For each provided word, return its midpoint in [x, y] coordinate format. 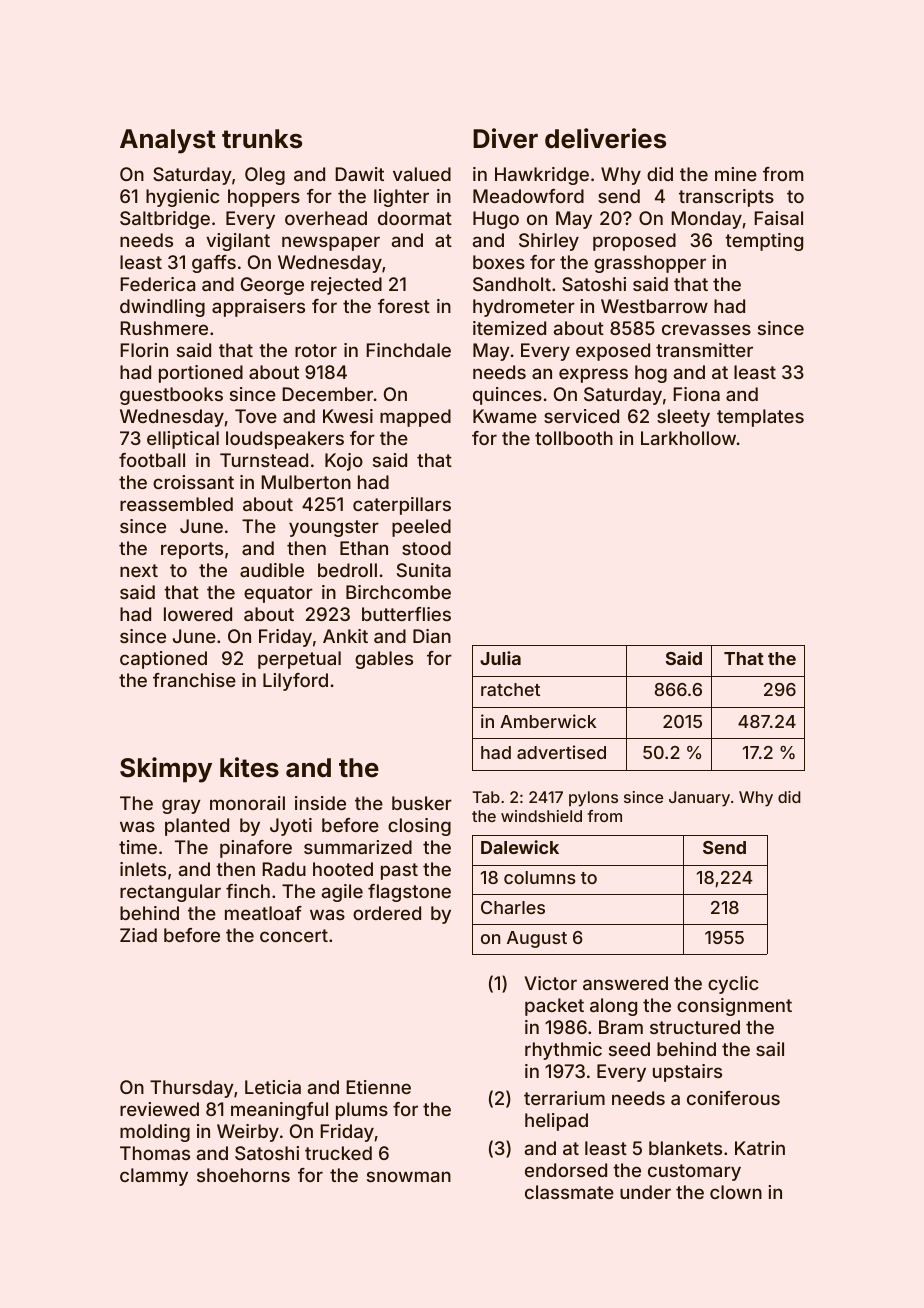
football [152, 460]
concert [294, 935]
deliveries [605, 138]
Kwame [505, 416]
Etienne [378, 1087]
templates [760, 418]
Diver [505, 138]
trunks [262, 139]
